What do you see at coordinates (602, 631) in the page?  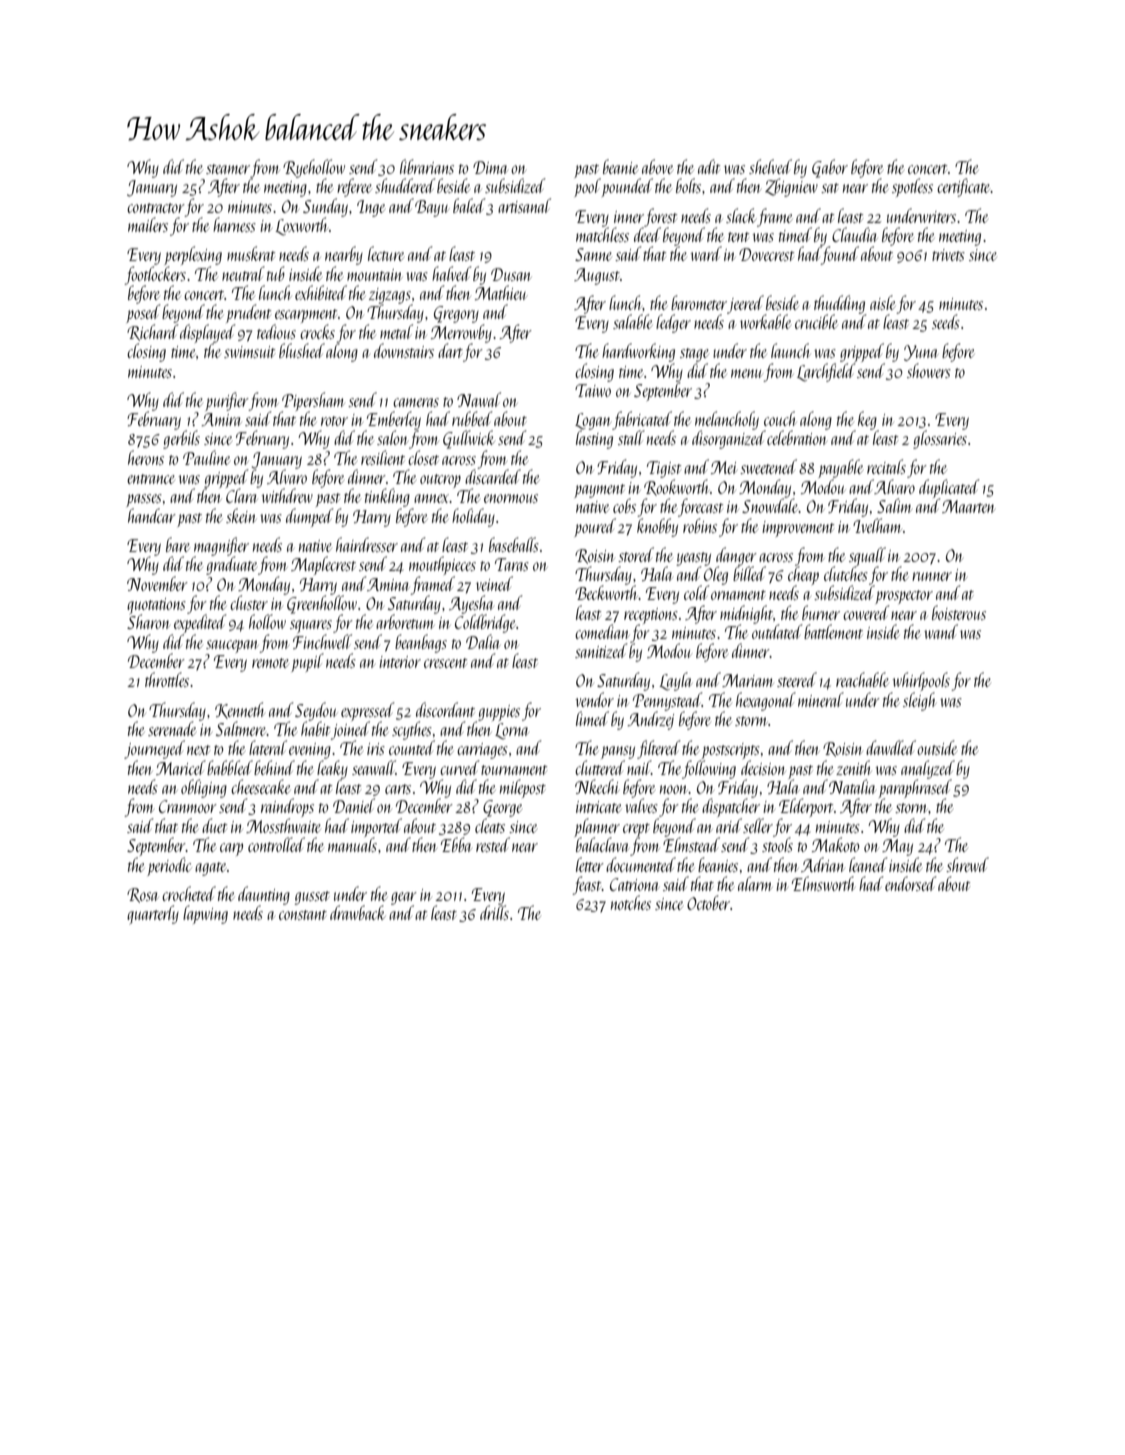 I see `comedian` at bounding box center [602, 631].
